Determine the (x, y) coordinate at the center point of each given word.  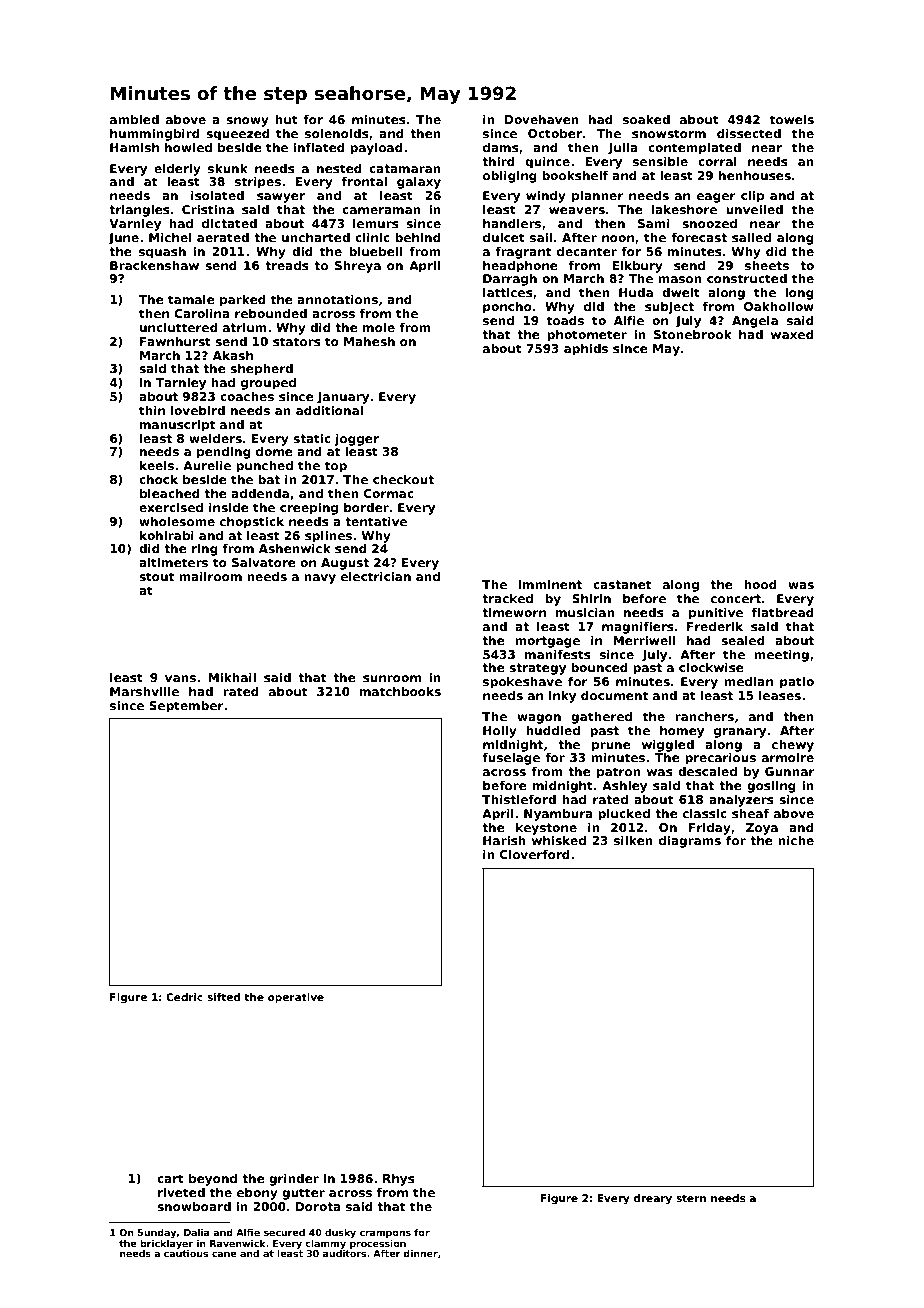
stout (156, 576)
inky (562, 697)
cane (224, 1254)
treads (287, 265)
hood (760, 584)
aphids (586, 350)
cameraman (381, 210)
